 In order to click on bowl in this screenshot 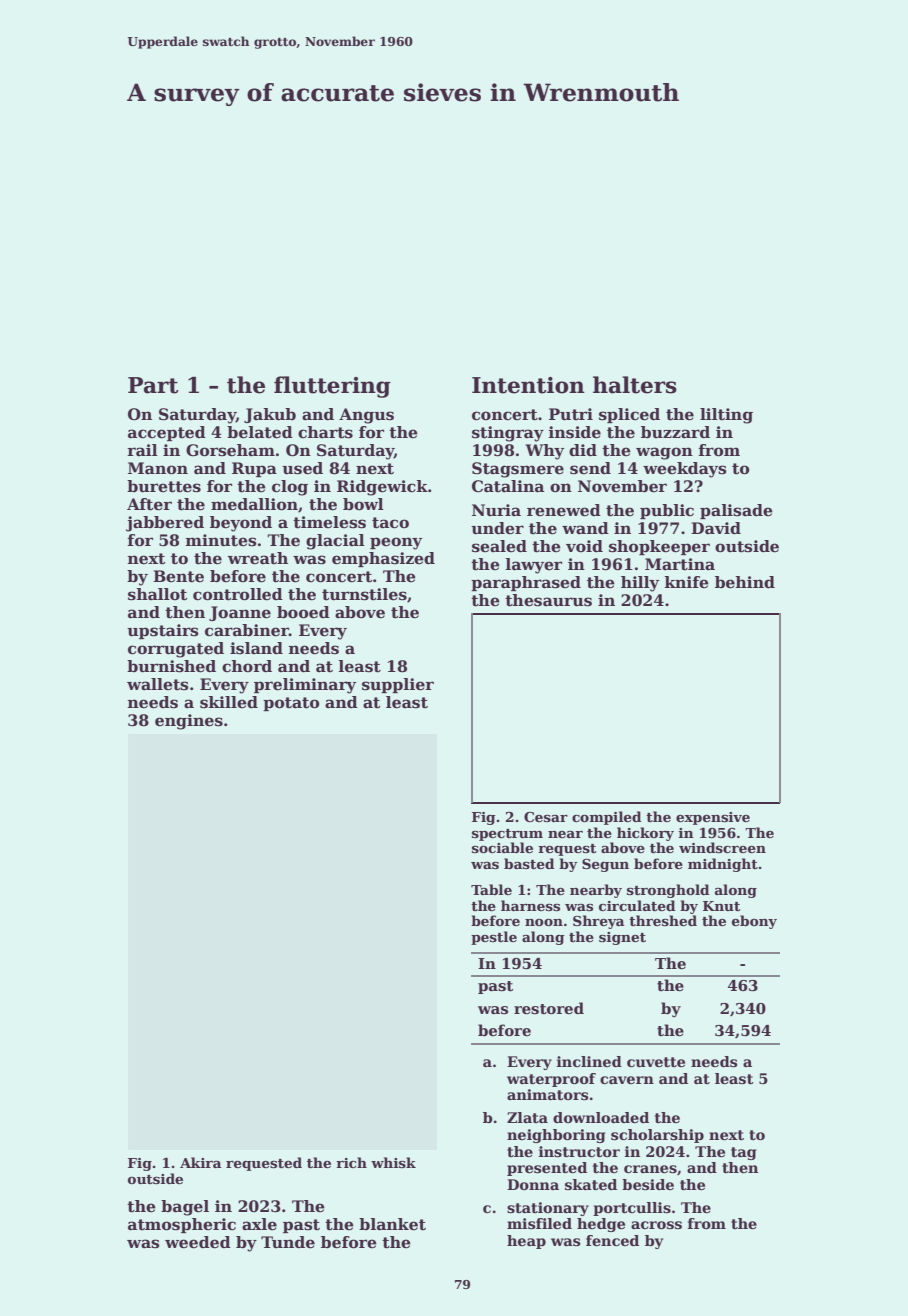, I will do `click(363, 504)`.
